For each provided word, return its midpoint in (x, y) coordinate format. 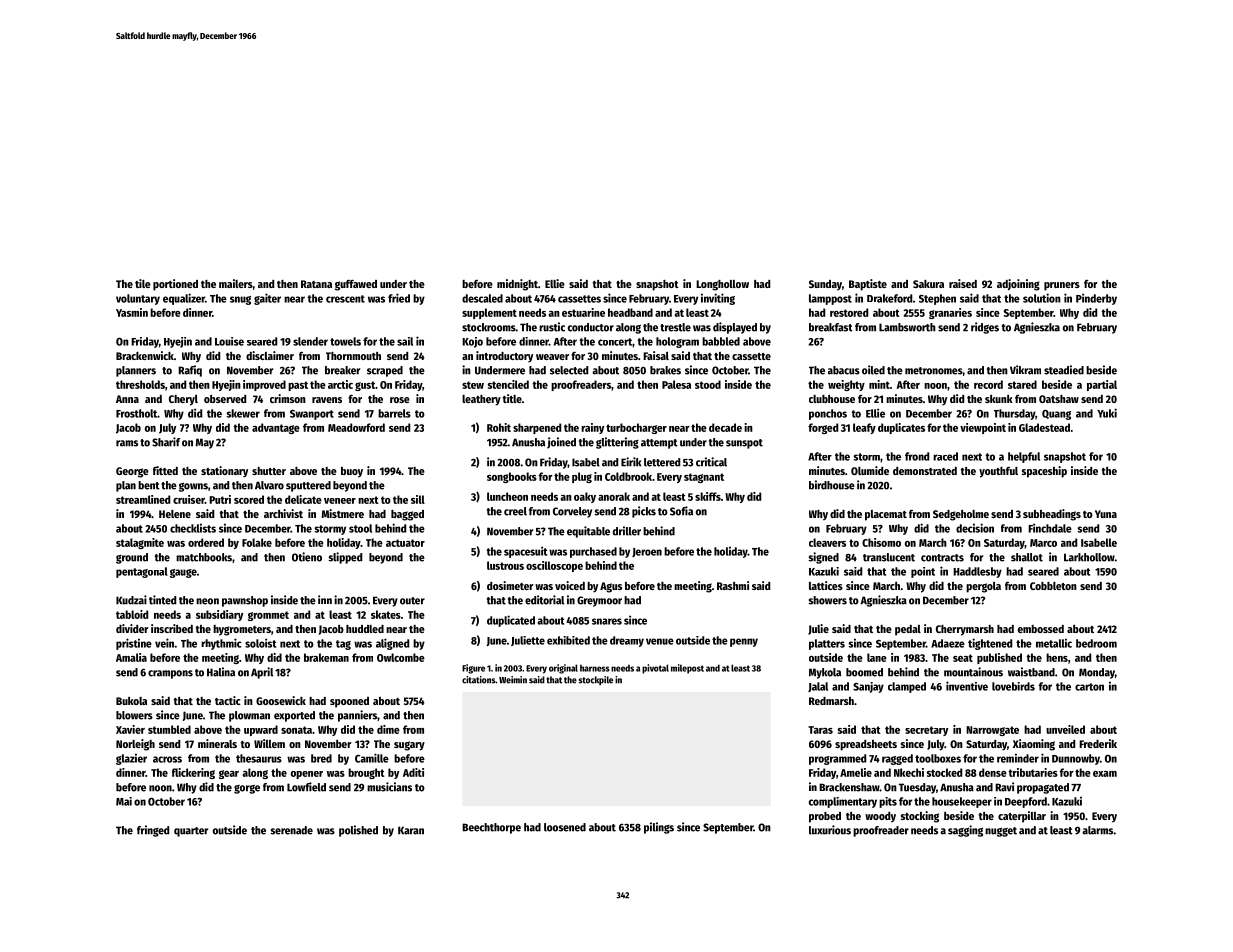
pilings (659, 828)
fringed (153, 831)
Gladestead (1044, 427)
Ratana (316, 284)
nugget (1001, 832)
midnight (517, 285)
